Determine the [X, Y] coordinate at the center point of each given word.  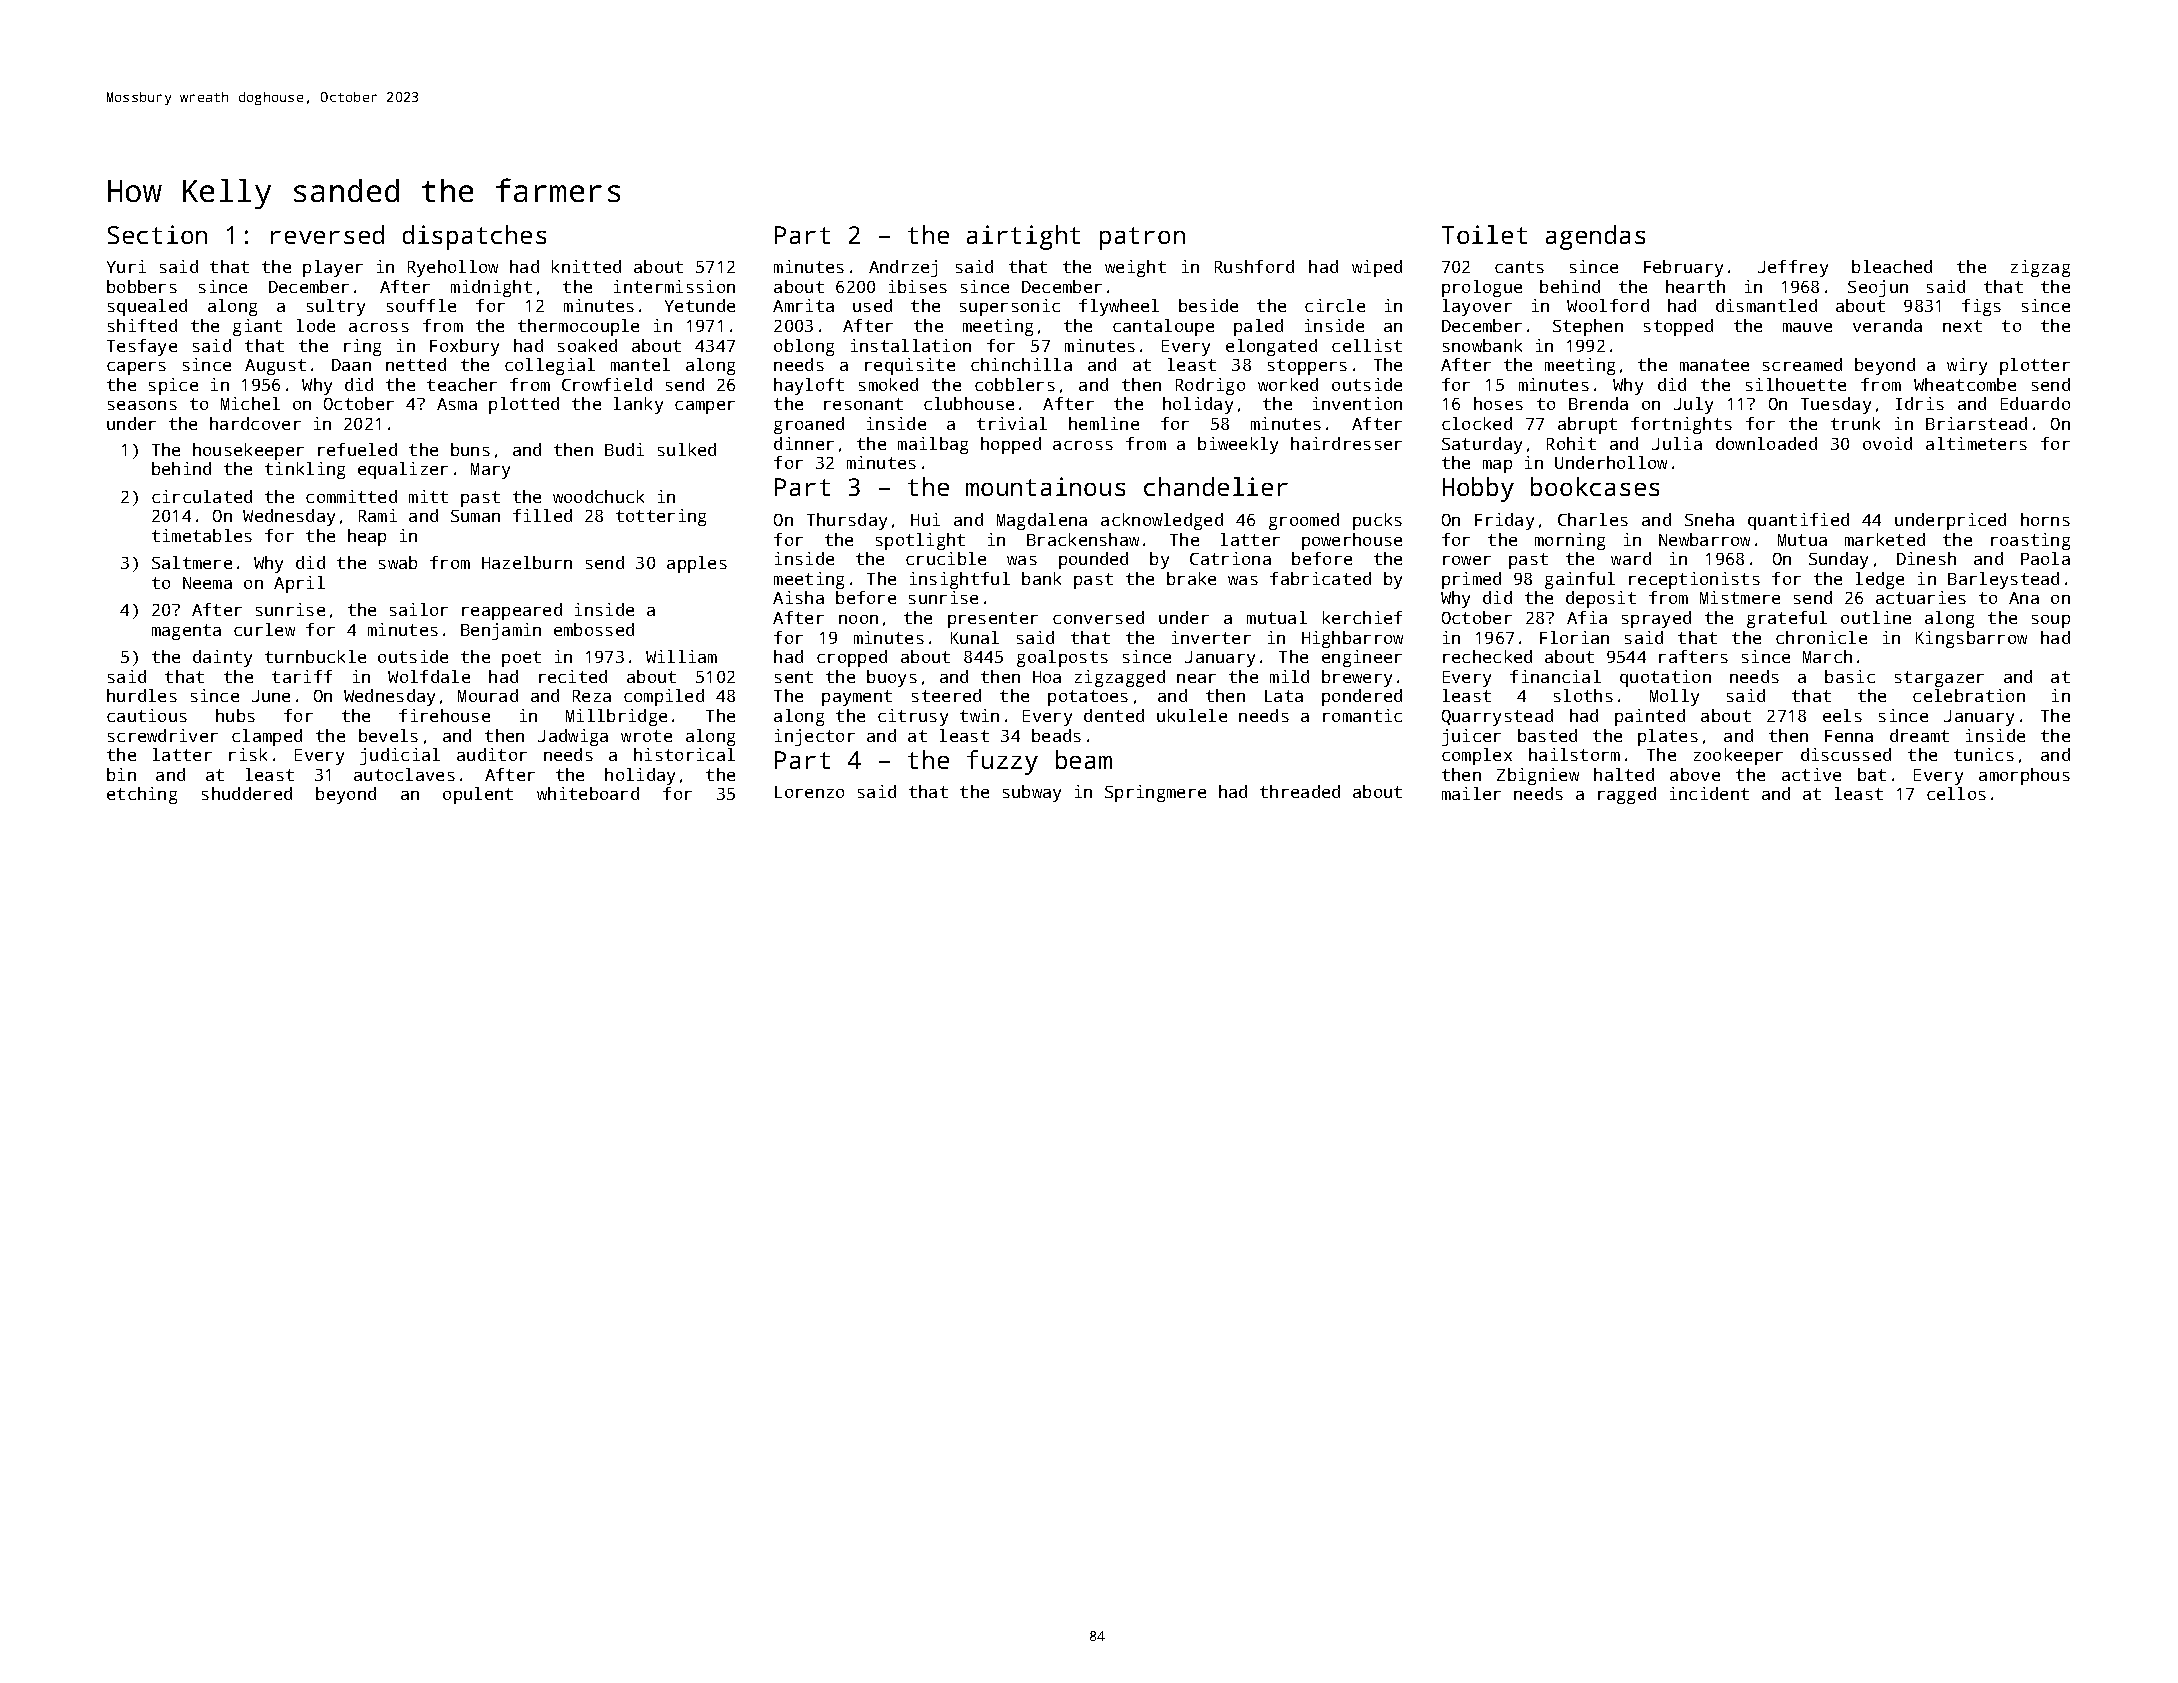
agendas [1595, 237]
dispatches [474, 237]
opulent [478, 795]
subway [1032, 793]
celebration [1969, 695]
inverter [1211, 637]
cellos [1956, 793]
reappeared [512, 611]
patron [1142, 238]
